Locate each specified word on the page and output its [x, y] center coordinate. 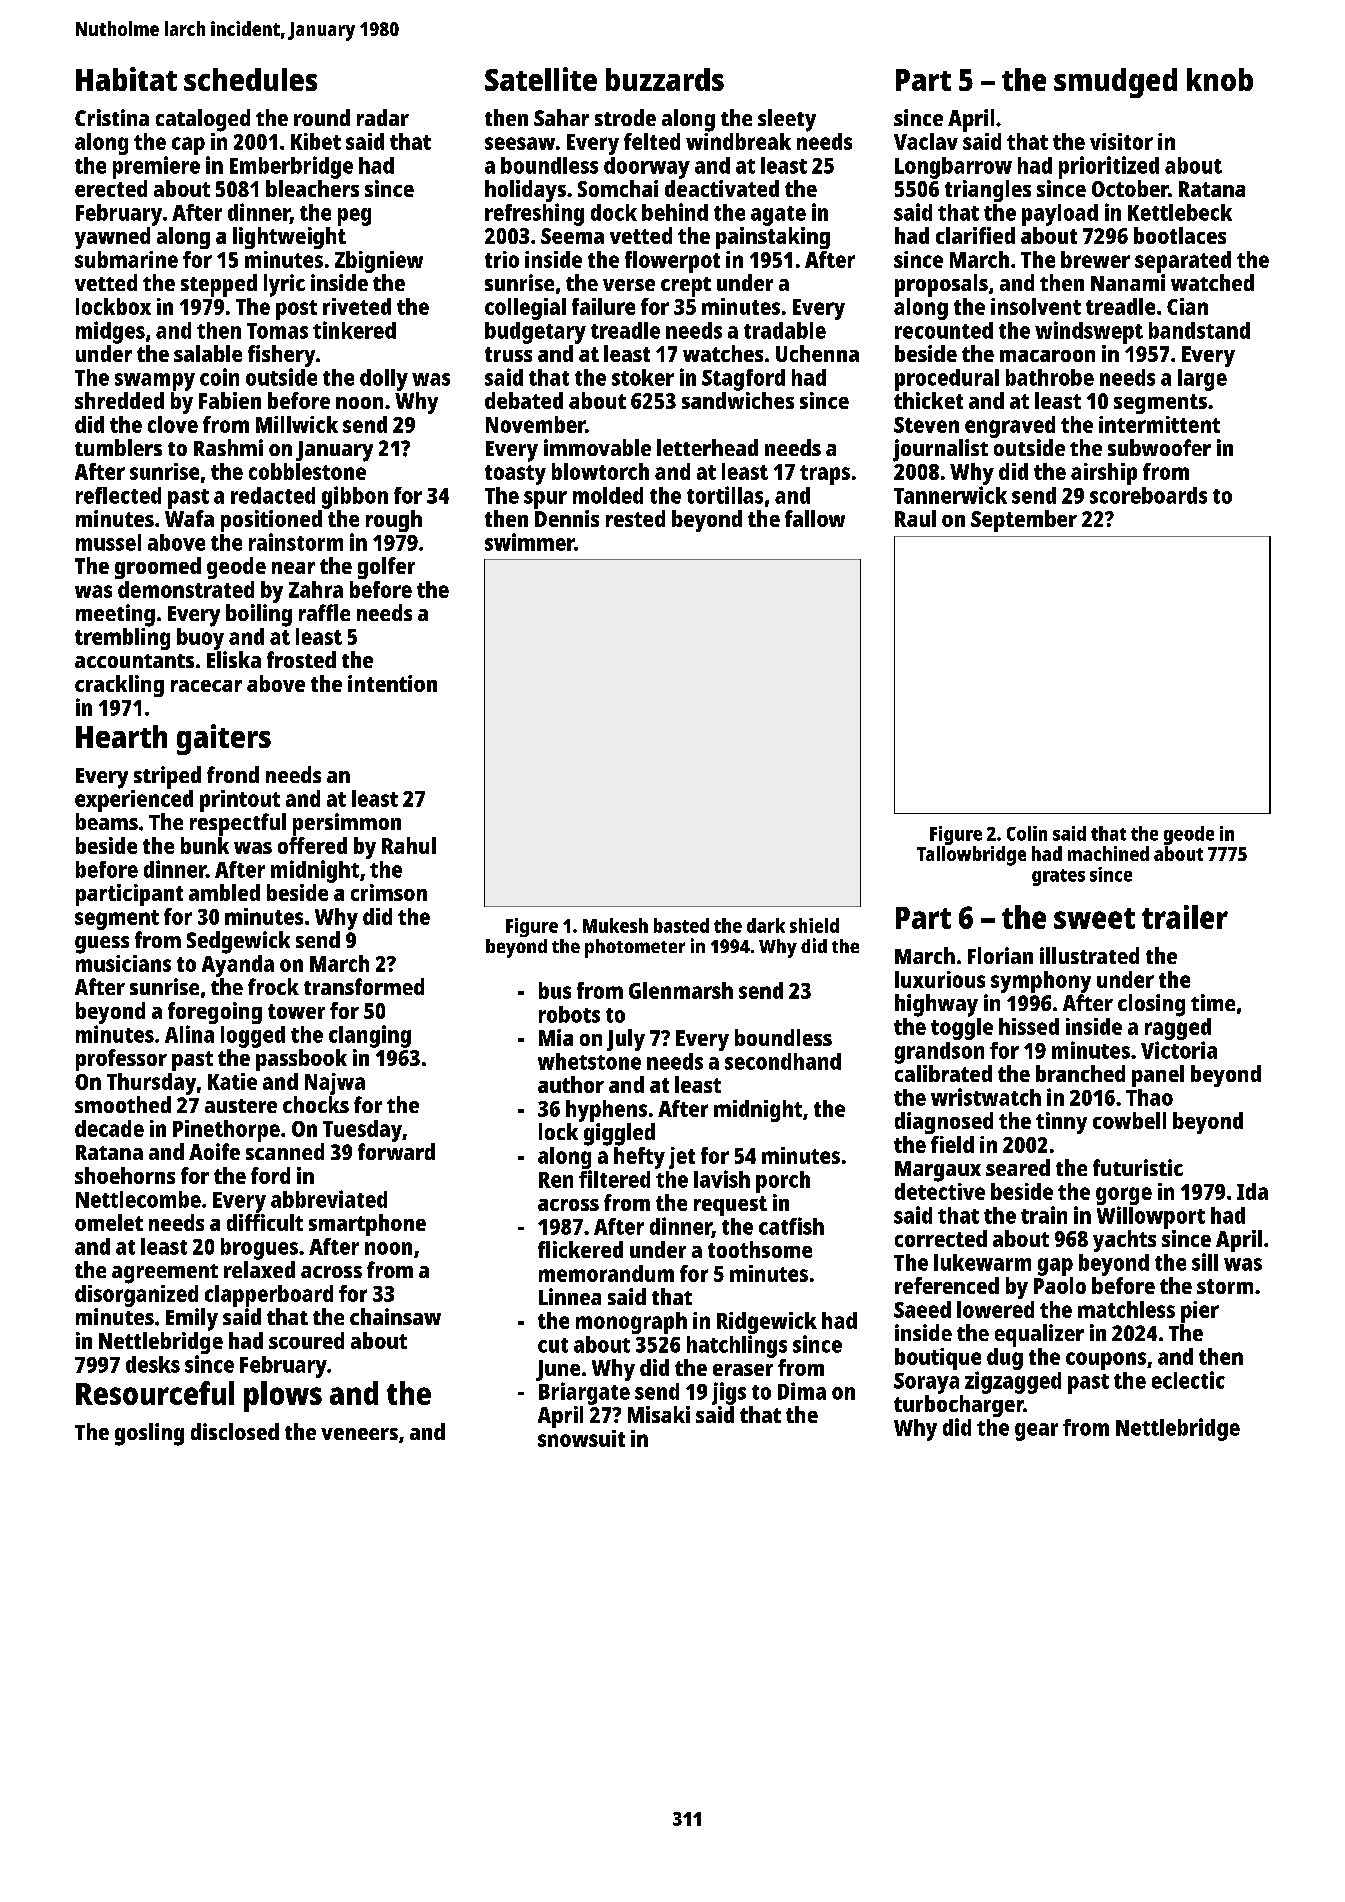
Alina [189, 1034]
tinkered [354, 330]
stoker [643, 377]
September [1024, 521]
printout [240, 801]
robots [569, 1014]
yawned [112, 238]
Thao [1149, 1097]
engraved [1010, 427]
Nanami [1128, 282]
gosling [149, 1434]
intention [392, 683]
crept [686, 287]
